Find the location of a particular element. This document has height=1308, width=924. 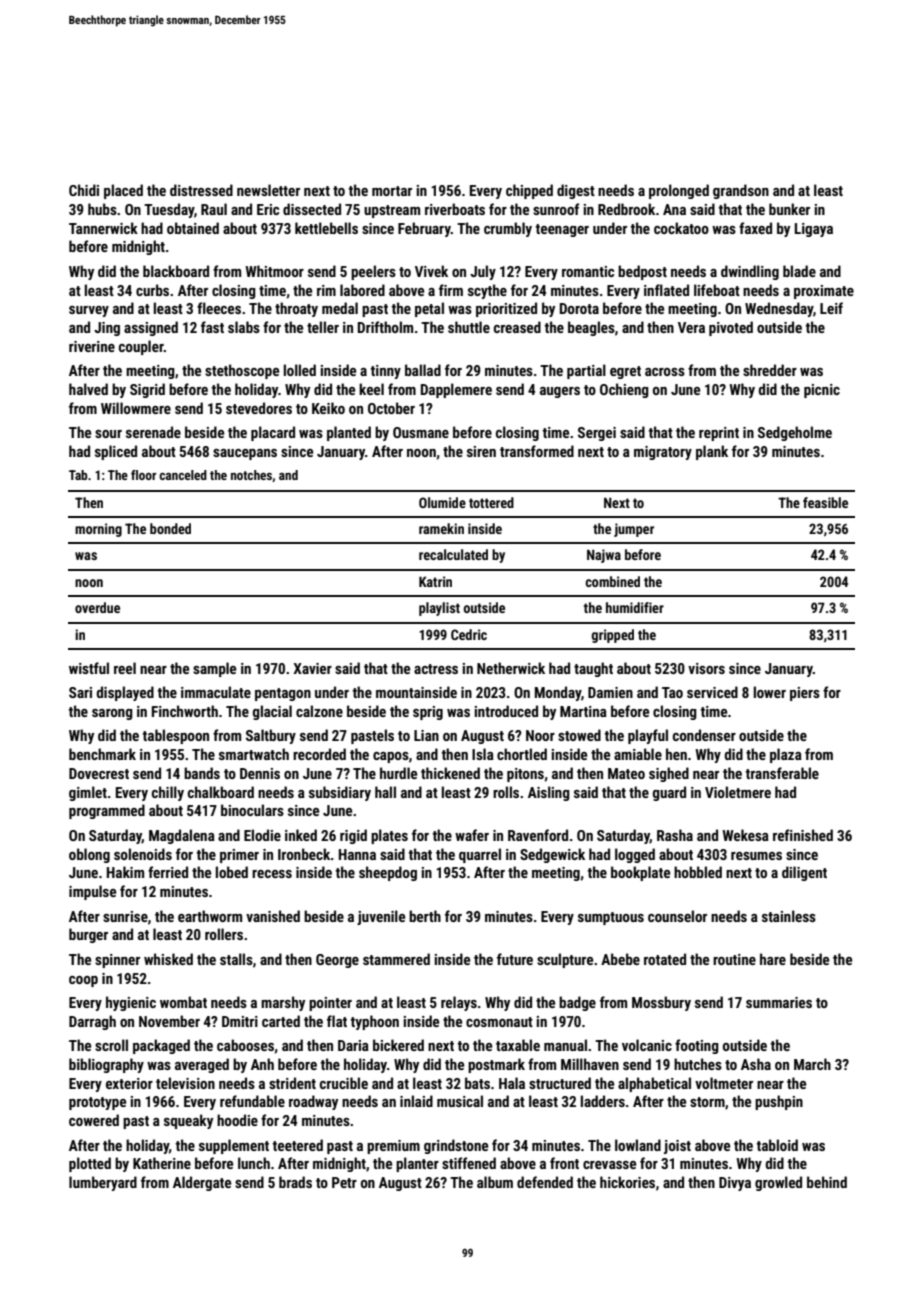

Hanna is located at coordinates (357, 854).
